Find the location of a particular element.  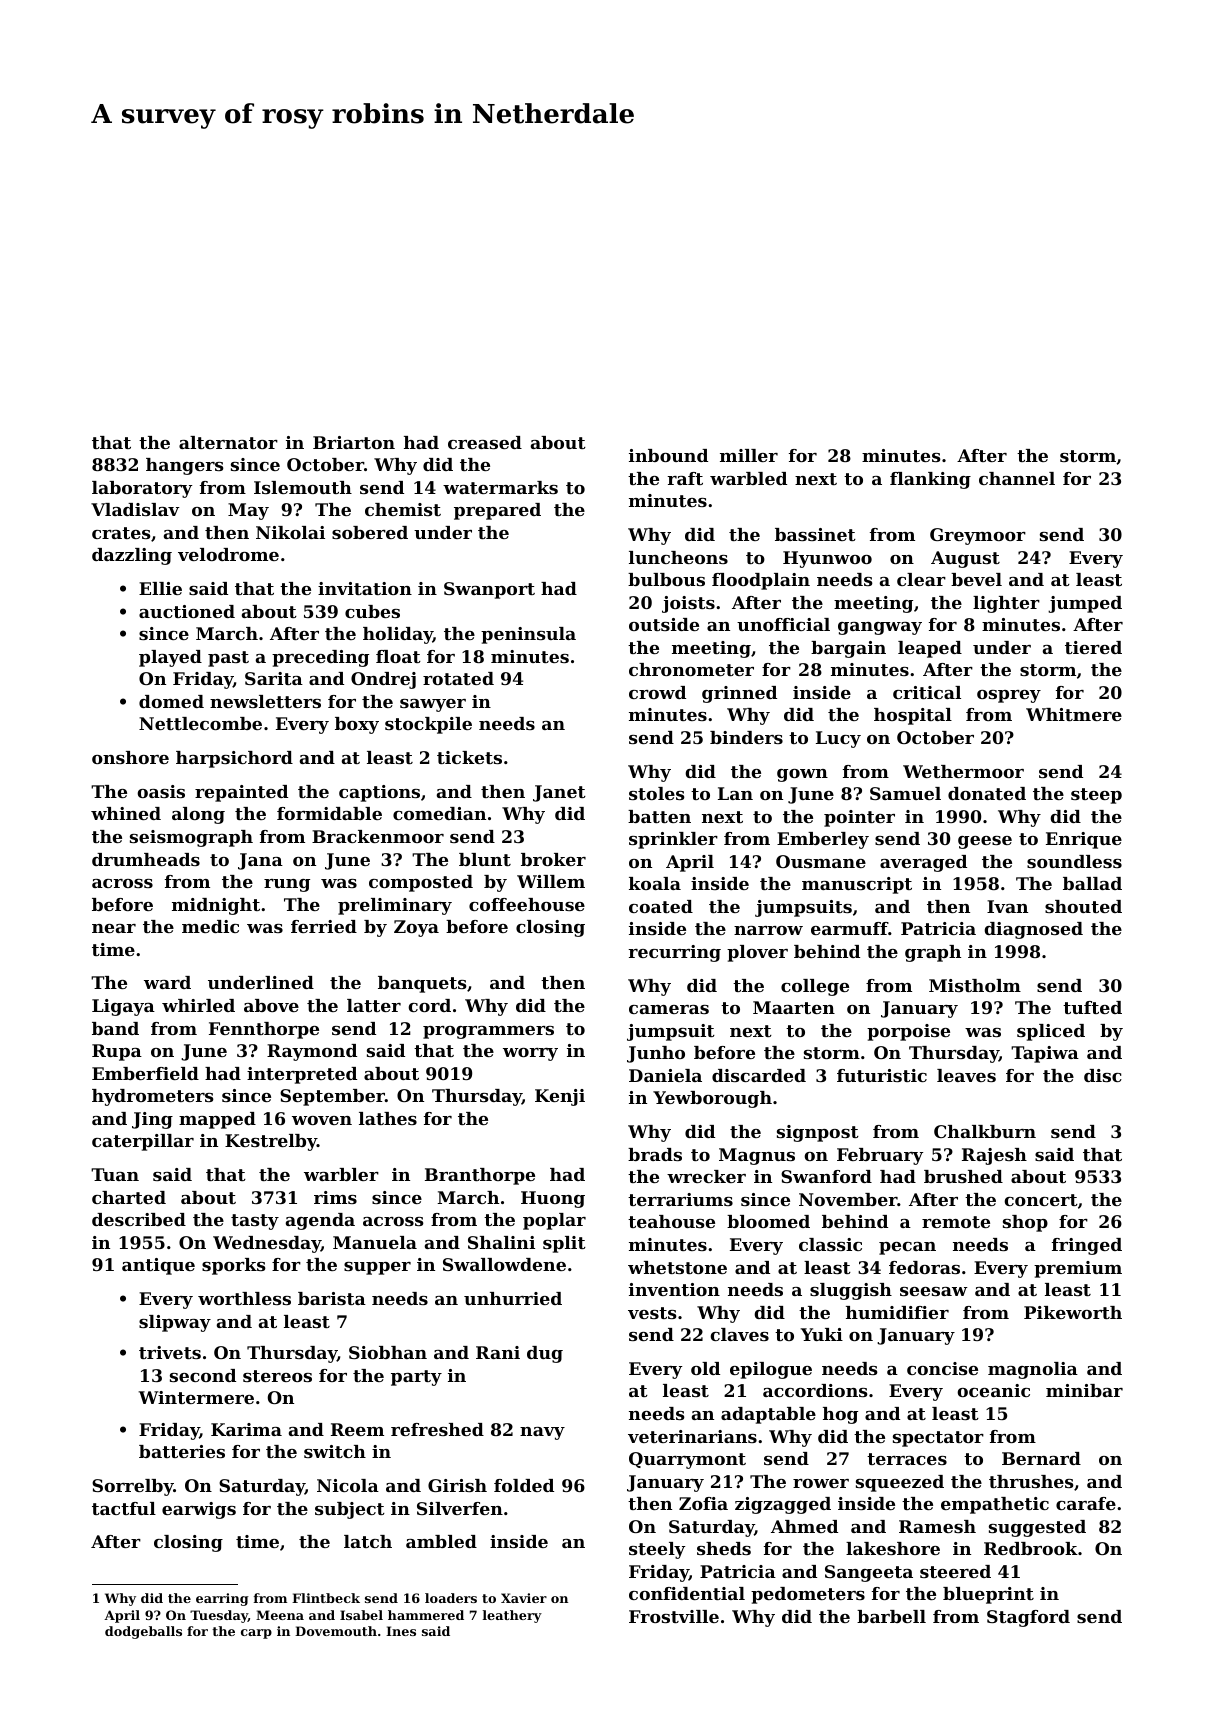

inbound is located at coordinates (668, 455).
